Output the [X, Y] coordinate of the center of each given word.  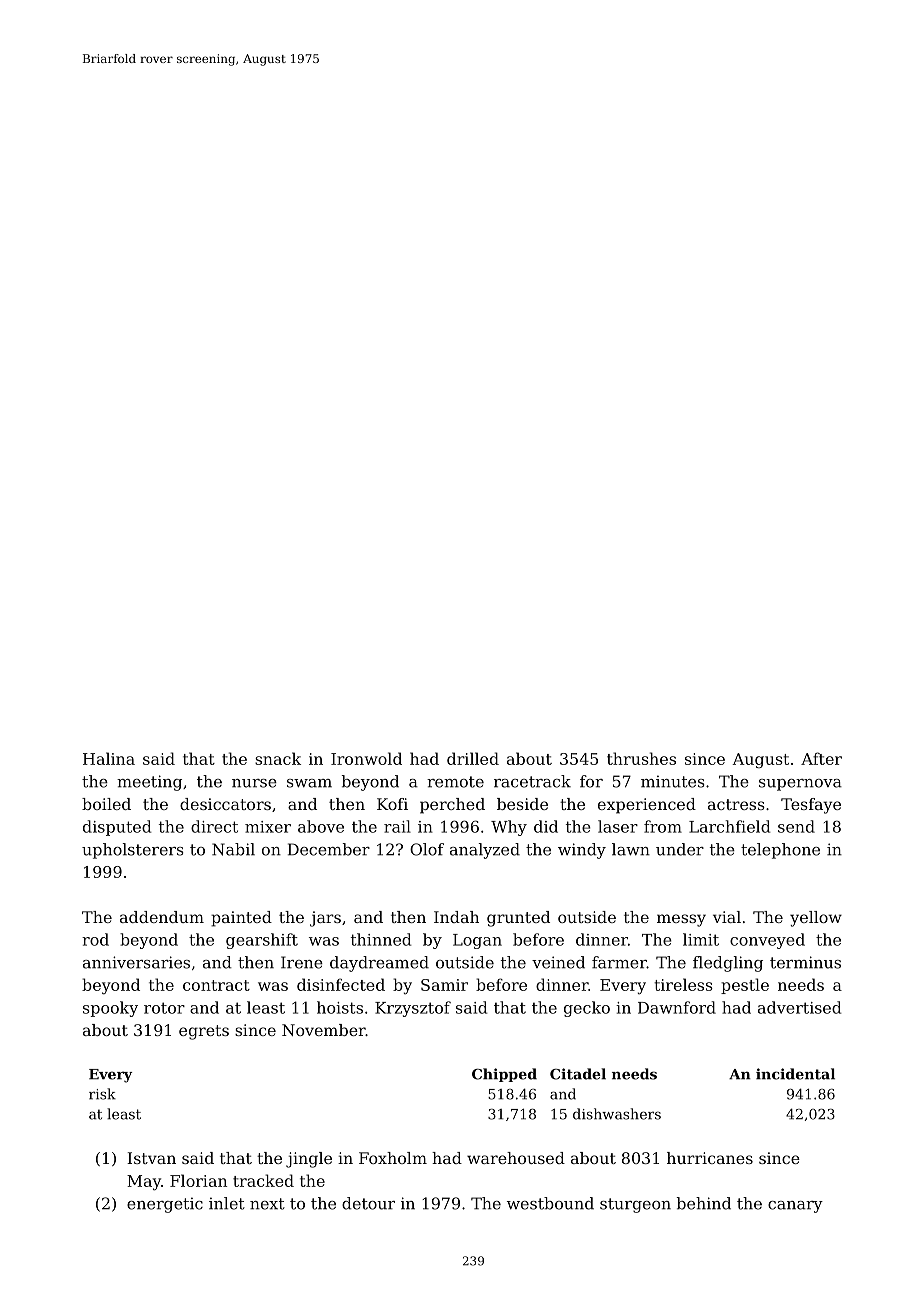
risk [102, 1094]
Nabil [233, 849]
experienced [647, 806]
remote [455, 782]
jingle [309, 1160]
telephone [780, 851]
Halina [109, 758]
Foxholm [393, 1158]
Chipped [504, 1075]
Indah [456, 917]
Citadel [578, 1074]
